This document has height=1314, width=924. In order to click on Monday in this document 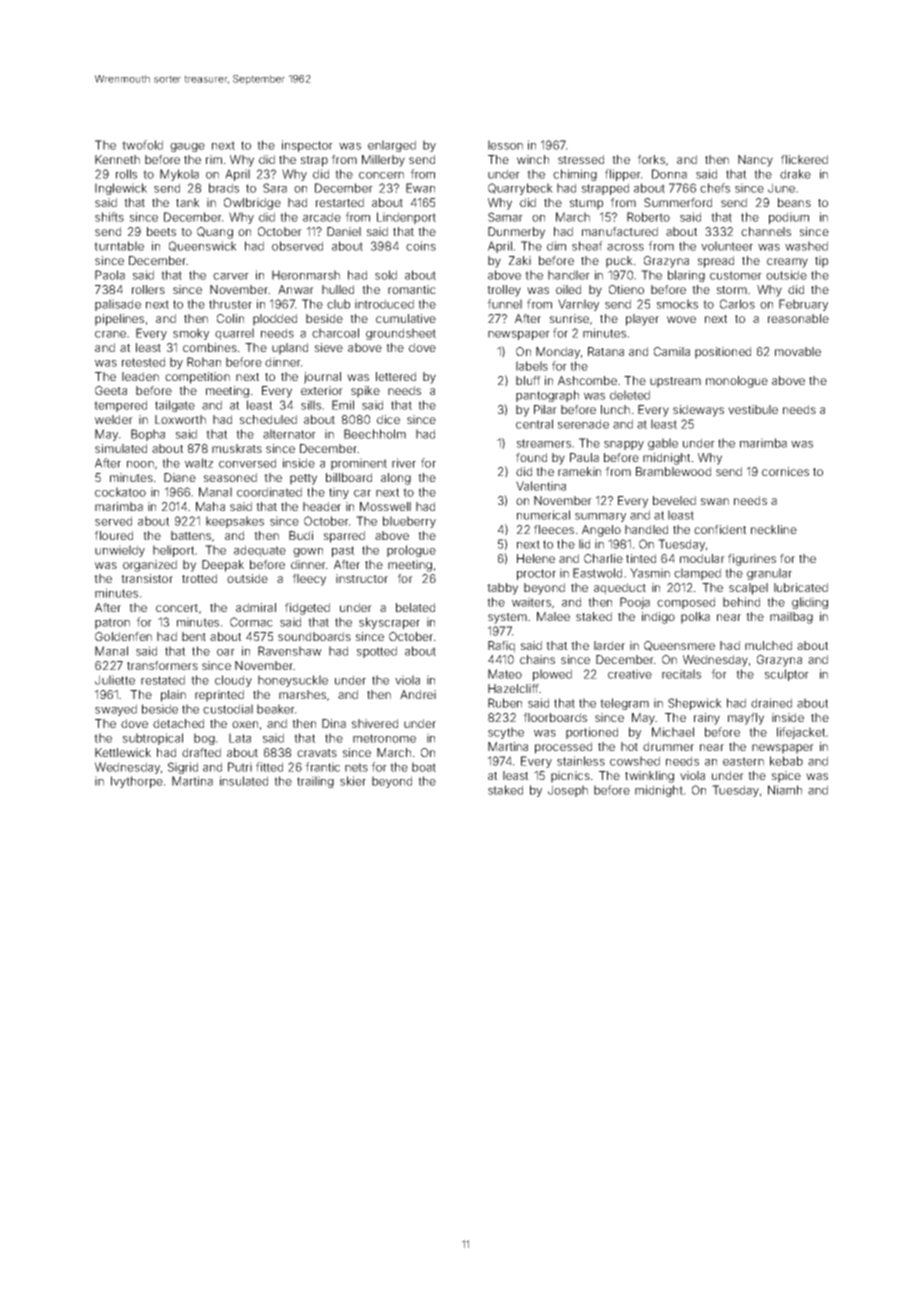, I will do `click(558, 353)`.
